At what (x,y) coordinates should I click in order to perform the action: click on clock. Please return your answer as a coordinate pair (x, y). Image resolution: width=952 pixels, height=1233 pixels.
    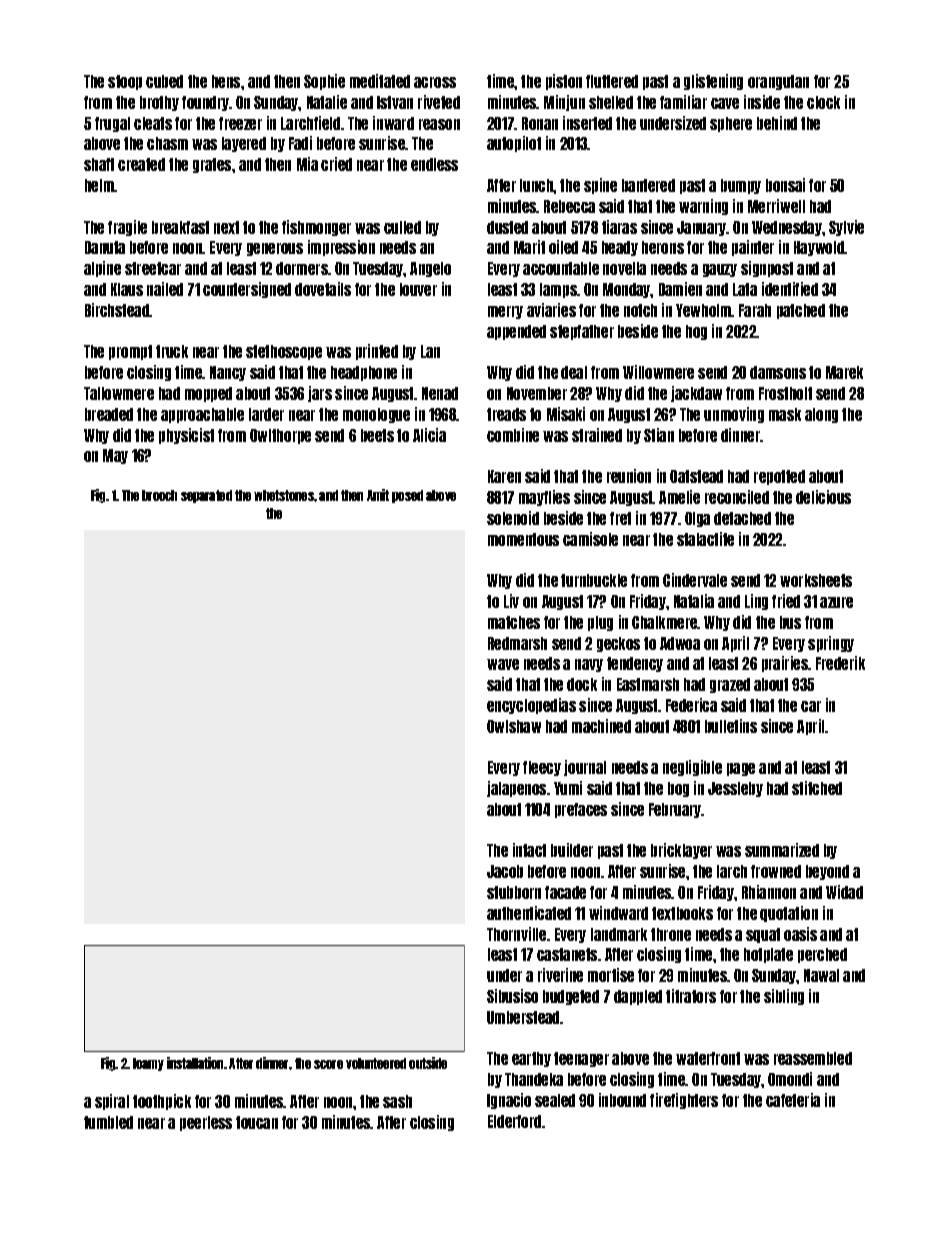
    Looking at the image, I should click on (823, 102).
